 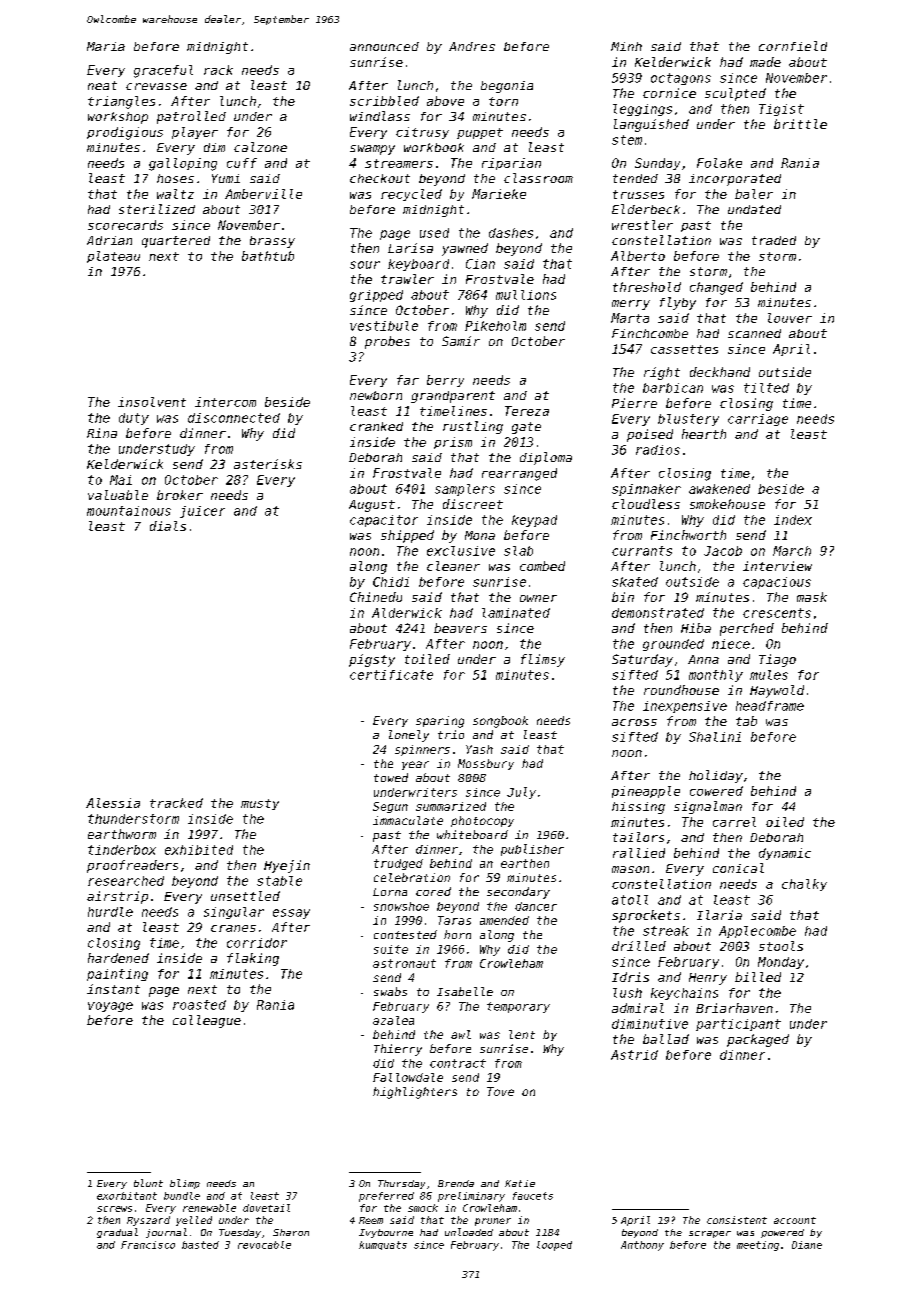 What do you see at coordinates (774, 240) in the image?
I see `traded` at bounding box center [774, 240].
